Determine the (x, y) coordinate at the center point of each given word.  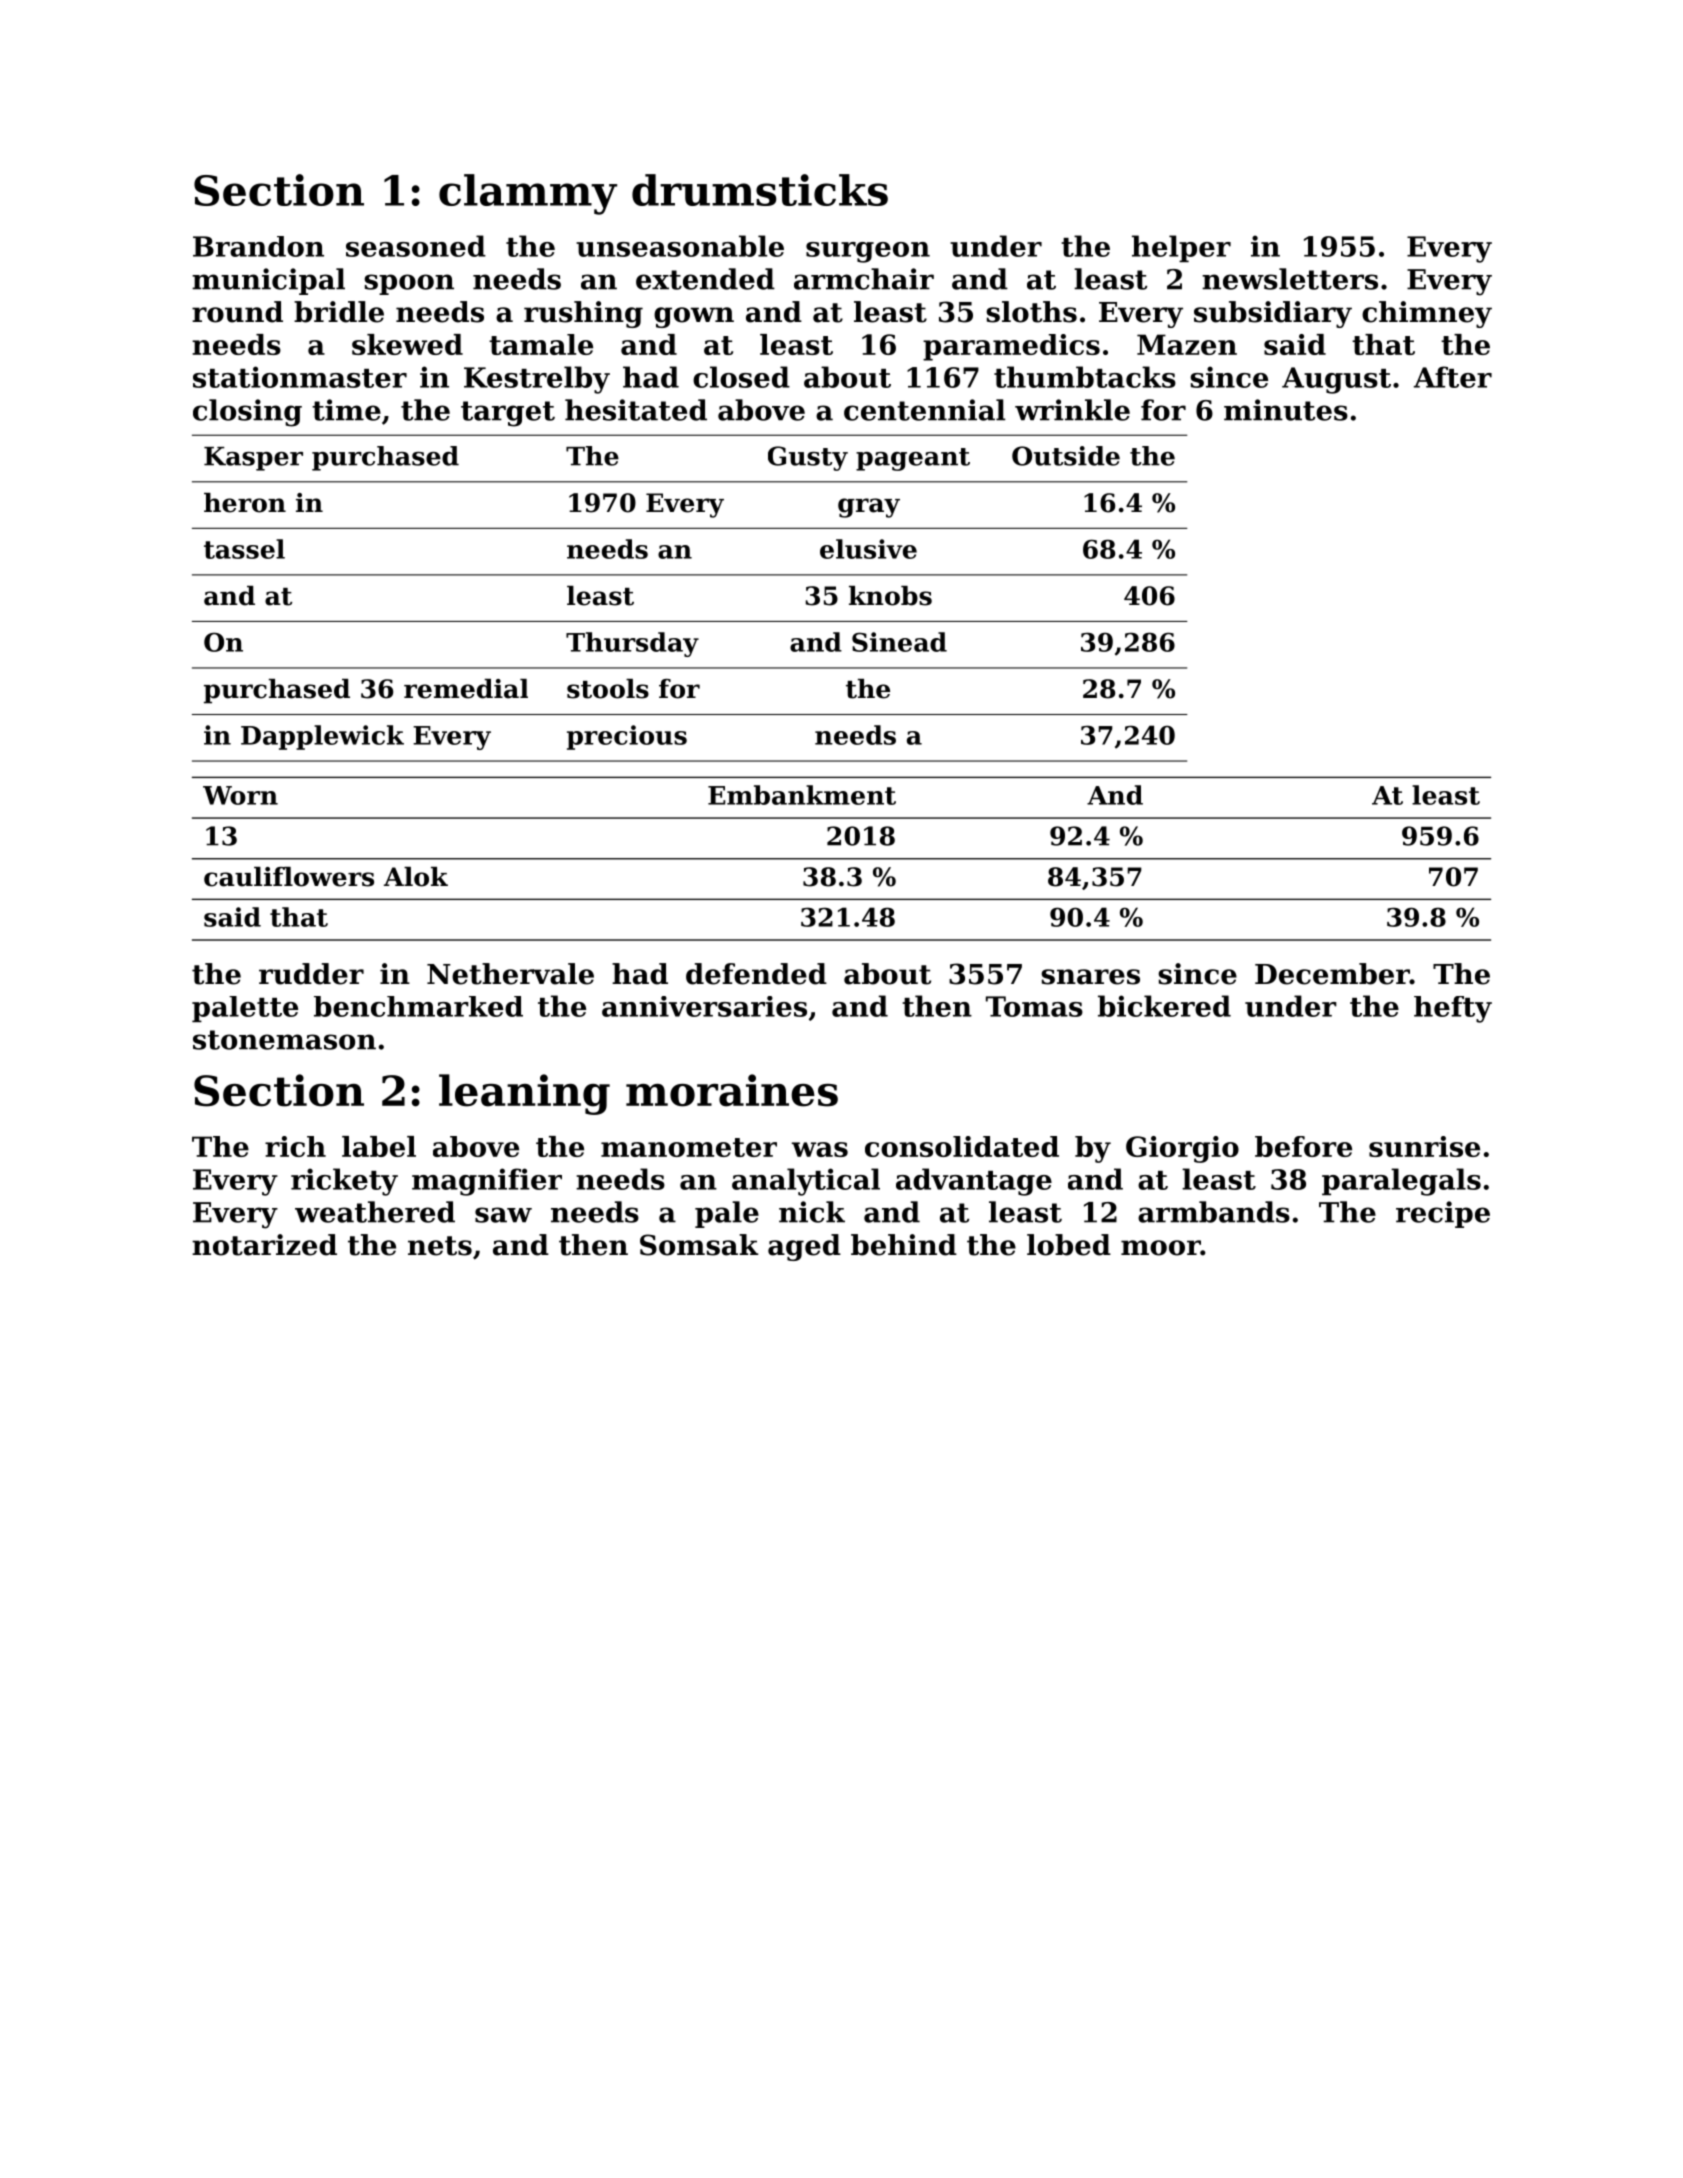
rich (295, 1146)
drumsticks (760, 190)
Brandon (258, 246)
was (820, 1149)
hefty (1453, 1009)
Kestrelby (537, 380)
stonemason (284, 1040)
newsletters (1290, 279)
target (508, 414)
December (1332, 974)
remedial (466, 689)
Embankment (802, 795)
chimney (1427, 314)
